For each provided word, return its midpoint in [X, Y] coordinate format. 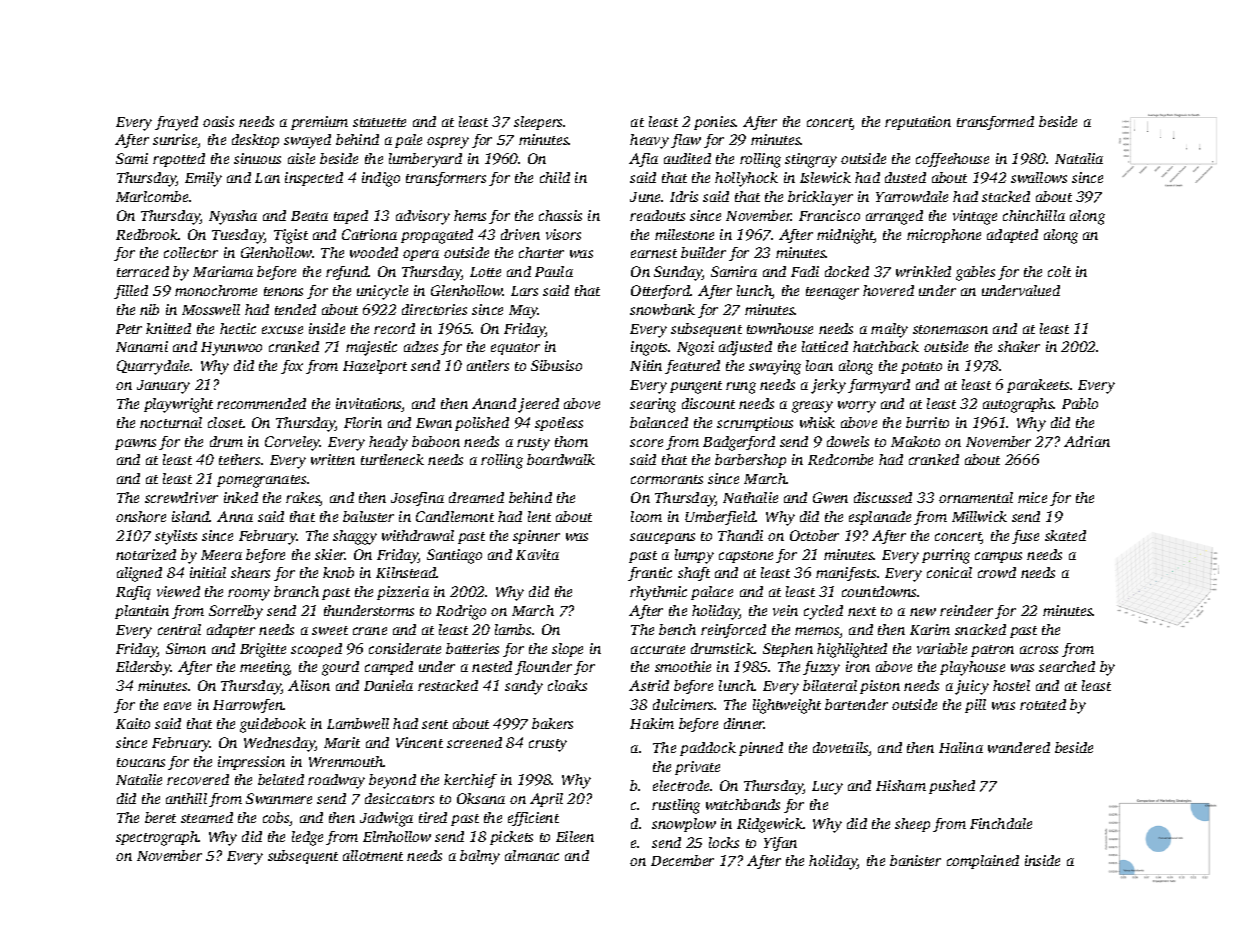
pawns [135, 444]
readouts [657, 215]
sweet [330, 630]
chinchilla [1034, 215]
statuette [379, 122]
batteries [472, 648]
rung [741, 388]
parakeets [1038, 386]
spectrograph [157, 838]
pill [975, 706]
